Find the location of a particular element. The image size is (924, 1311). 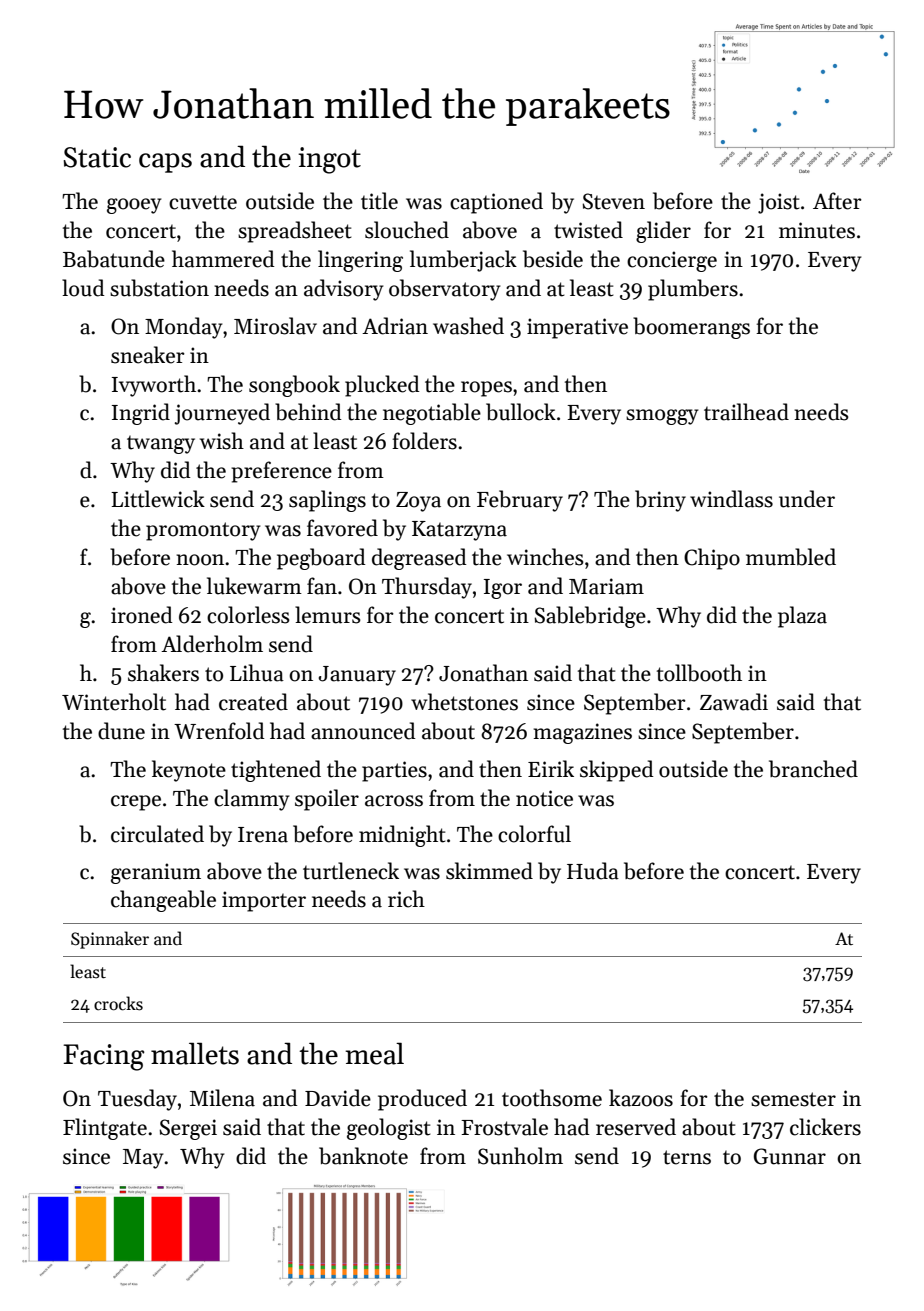

folders is located at coordinates (424, 441).
